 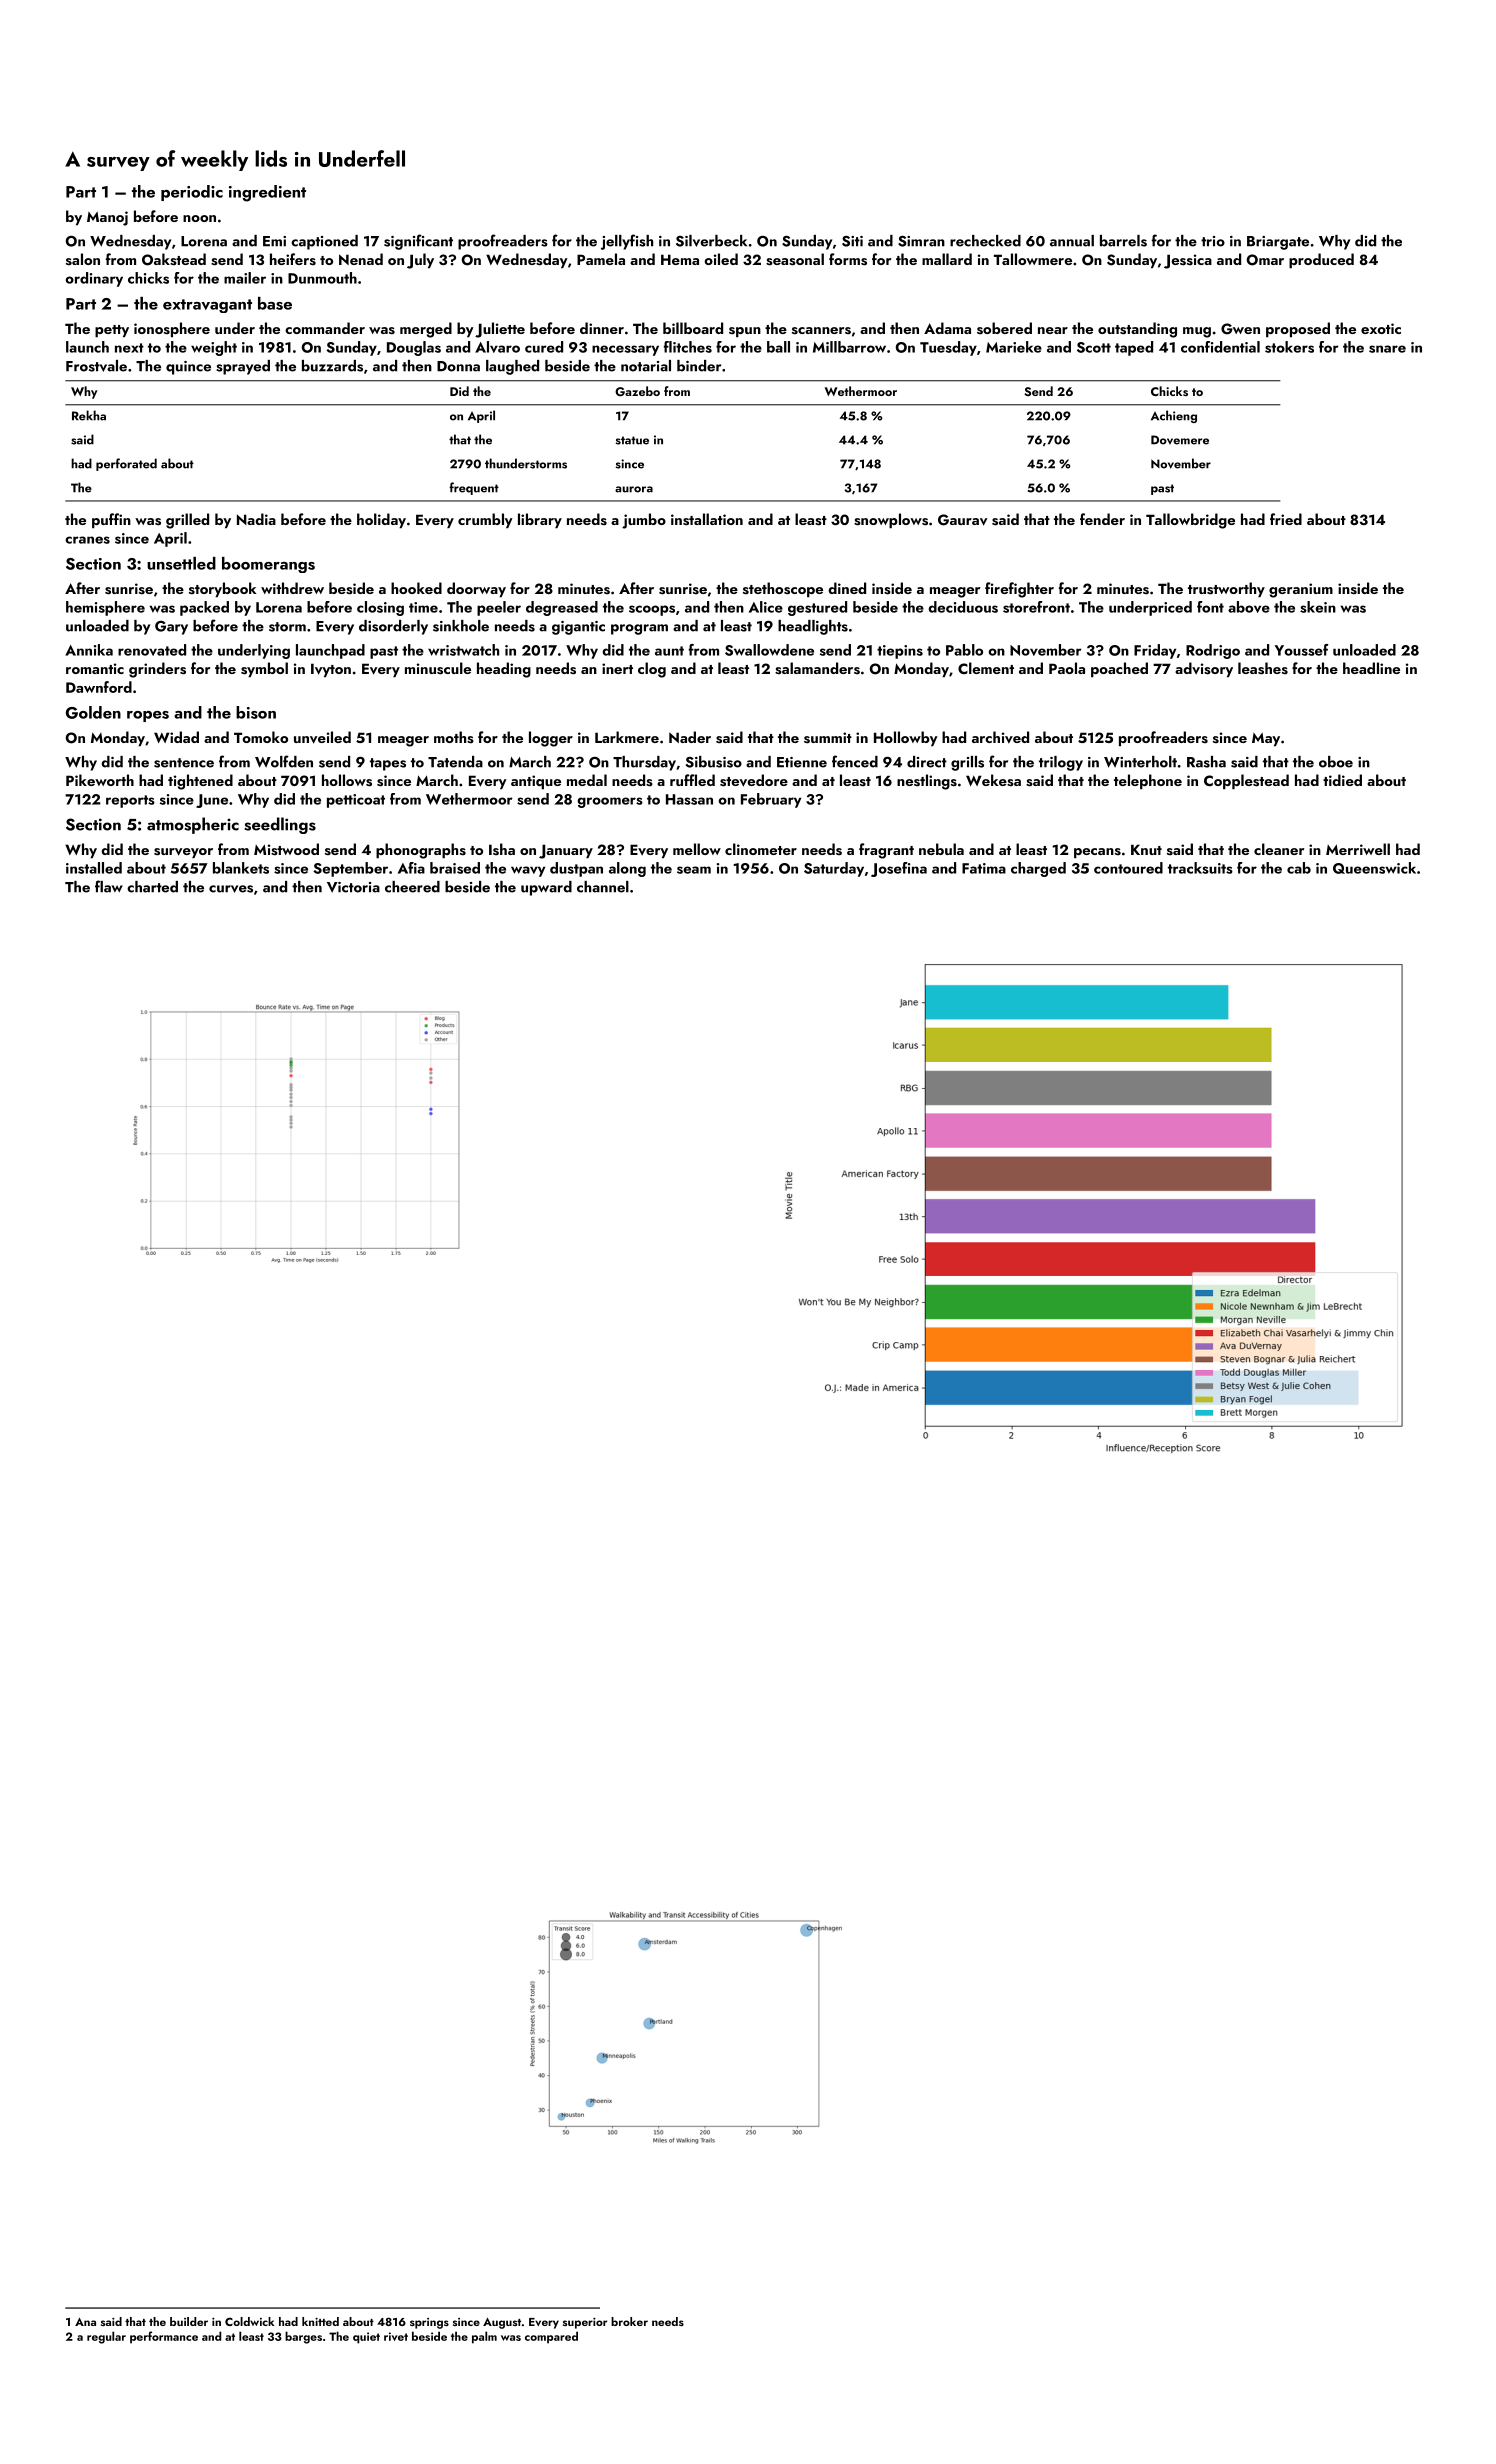 I want to click on Pikeworth, so click(x=100, y=780).
